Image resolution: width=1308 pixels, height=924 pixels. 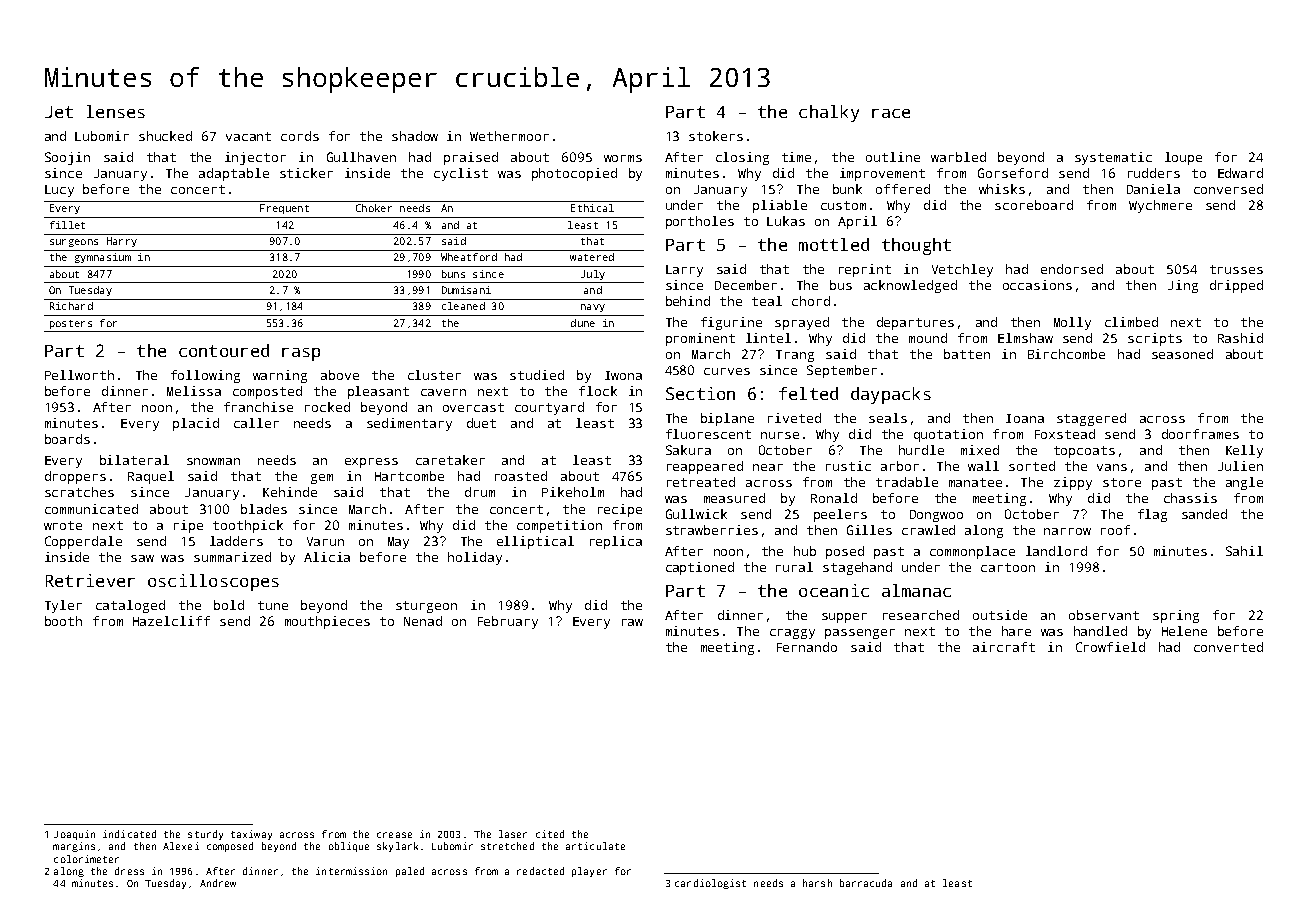 I want to click on converted, so click(x=1228, y=647).
